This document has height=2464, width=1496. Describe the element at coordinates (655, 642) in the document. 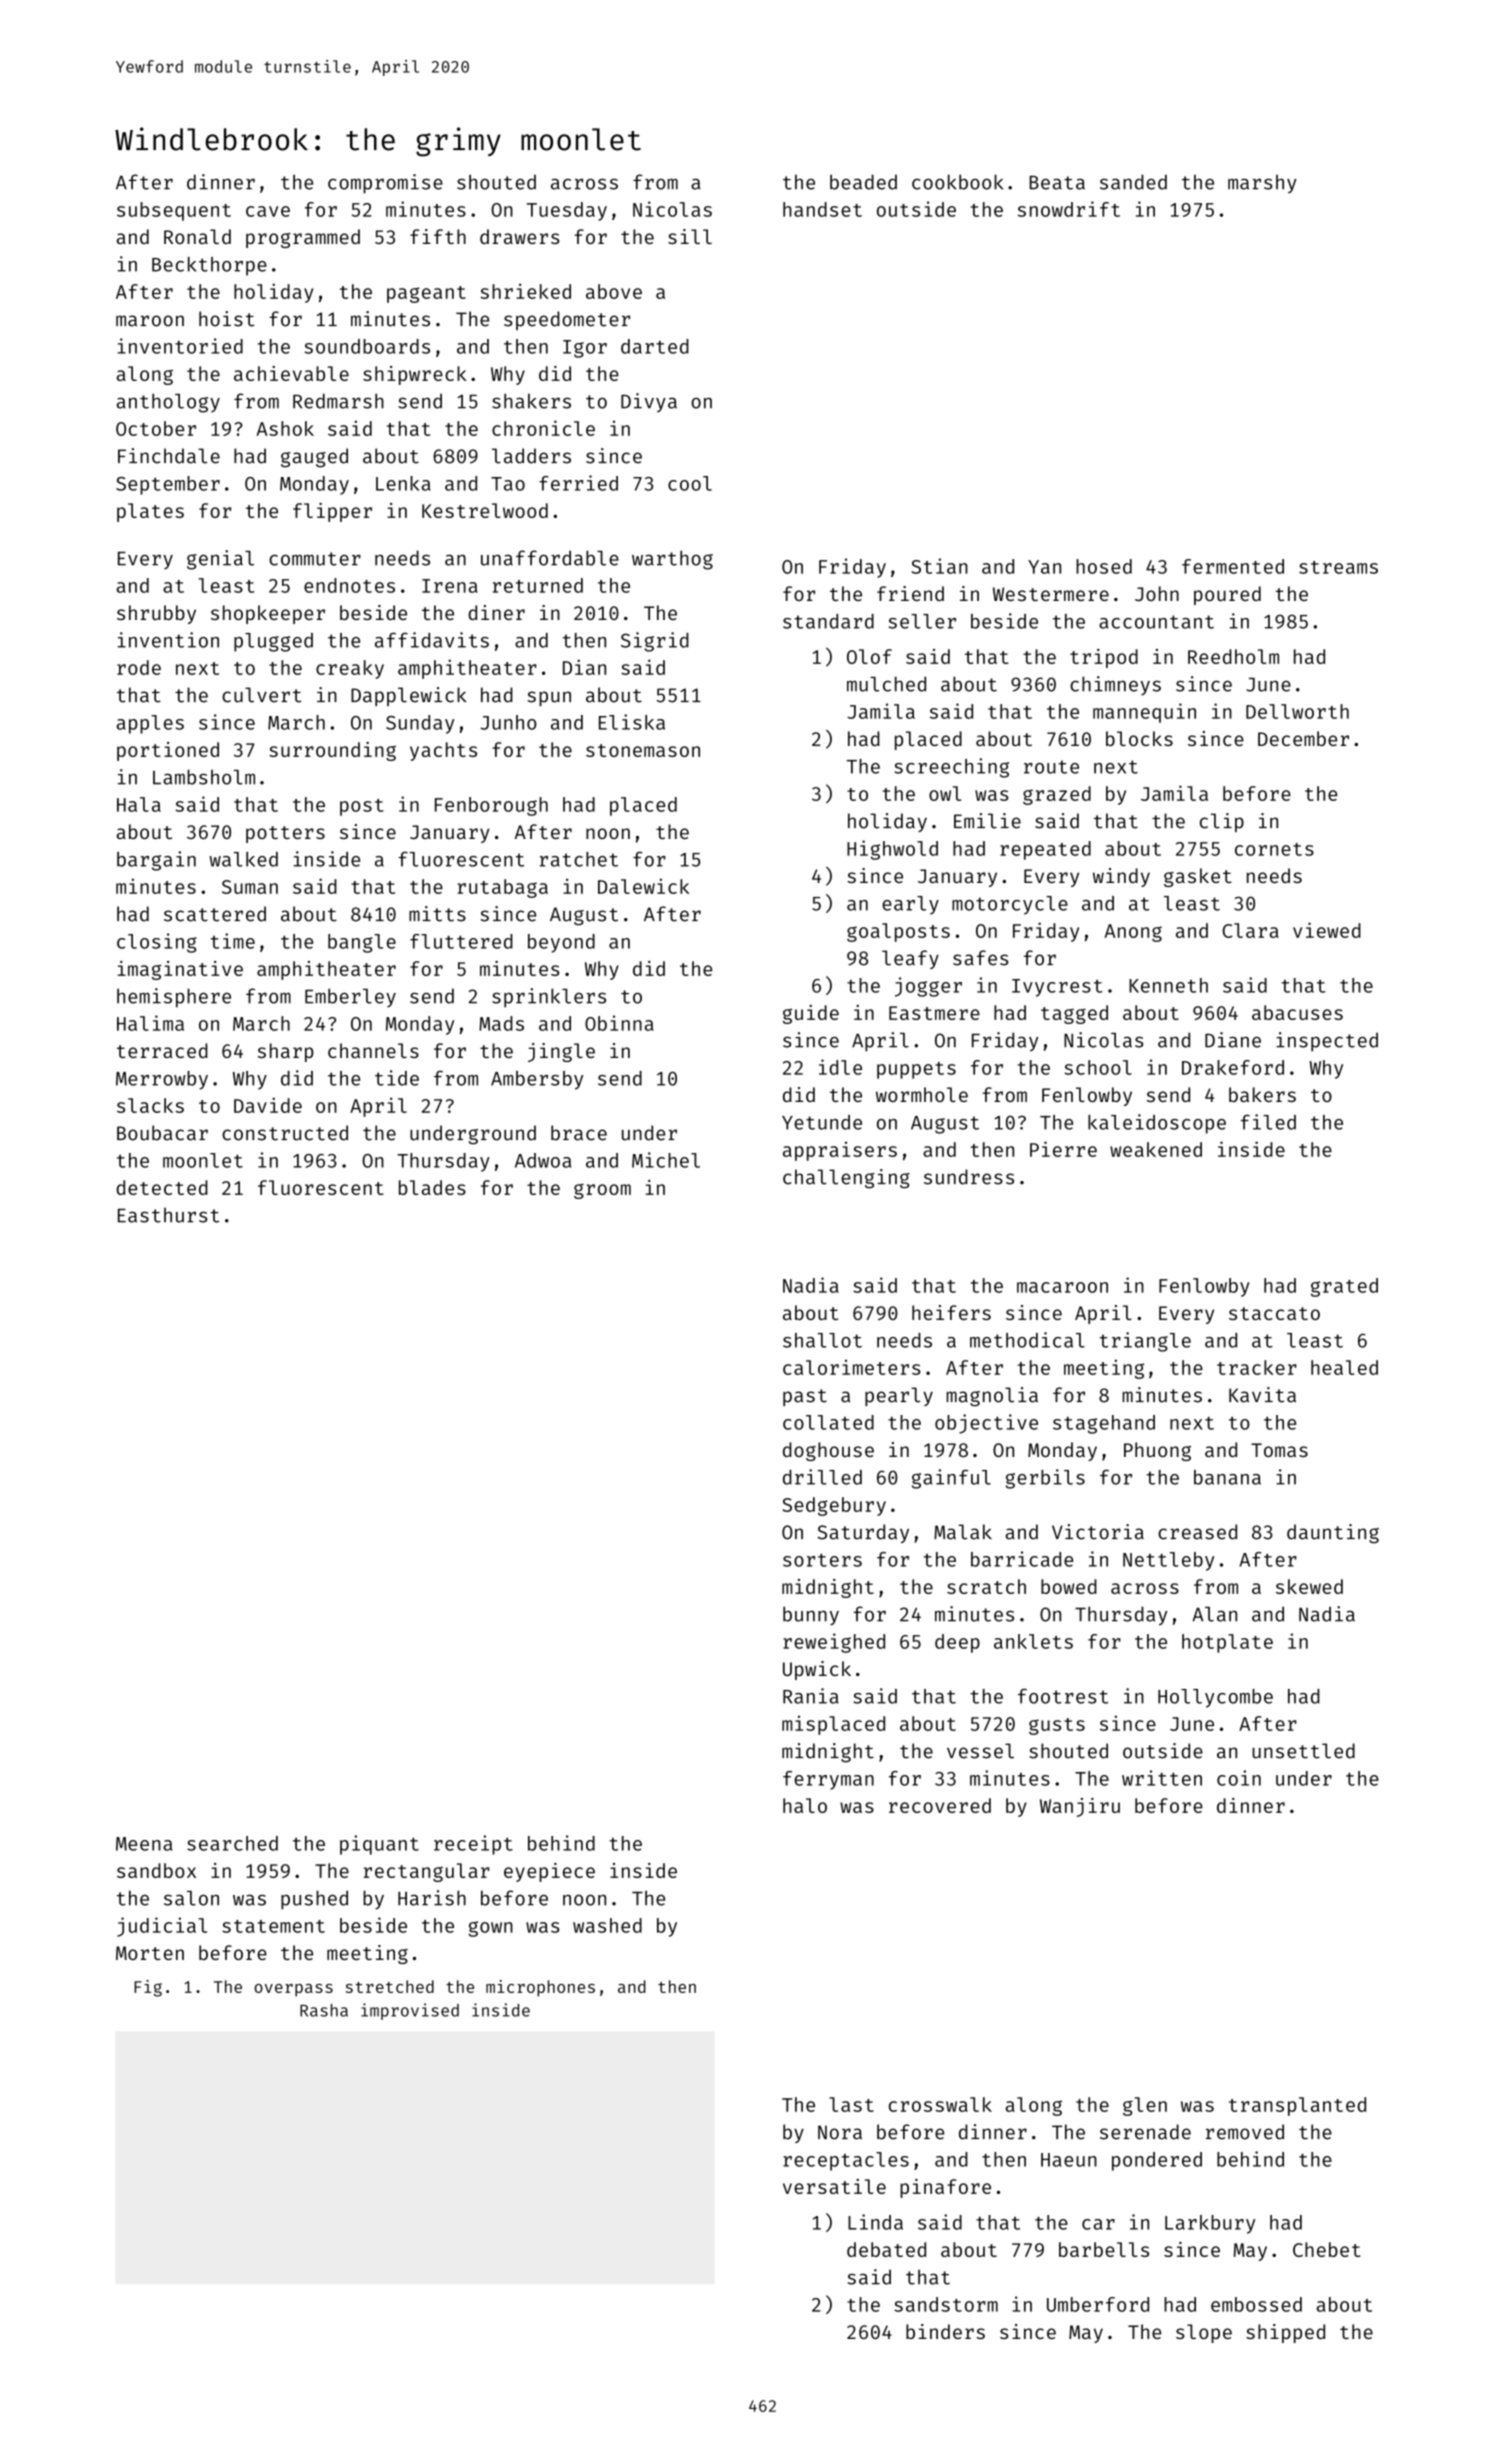

I see `Sigrid` at that location.
